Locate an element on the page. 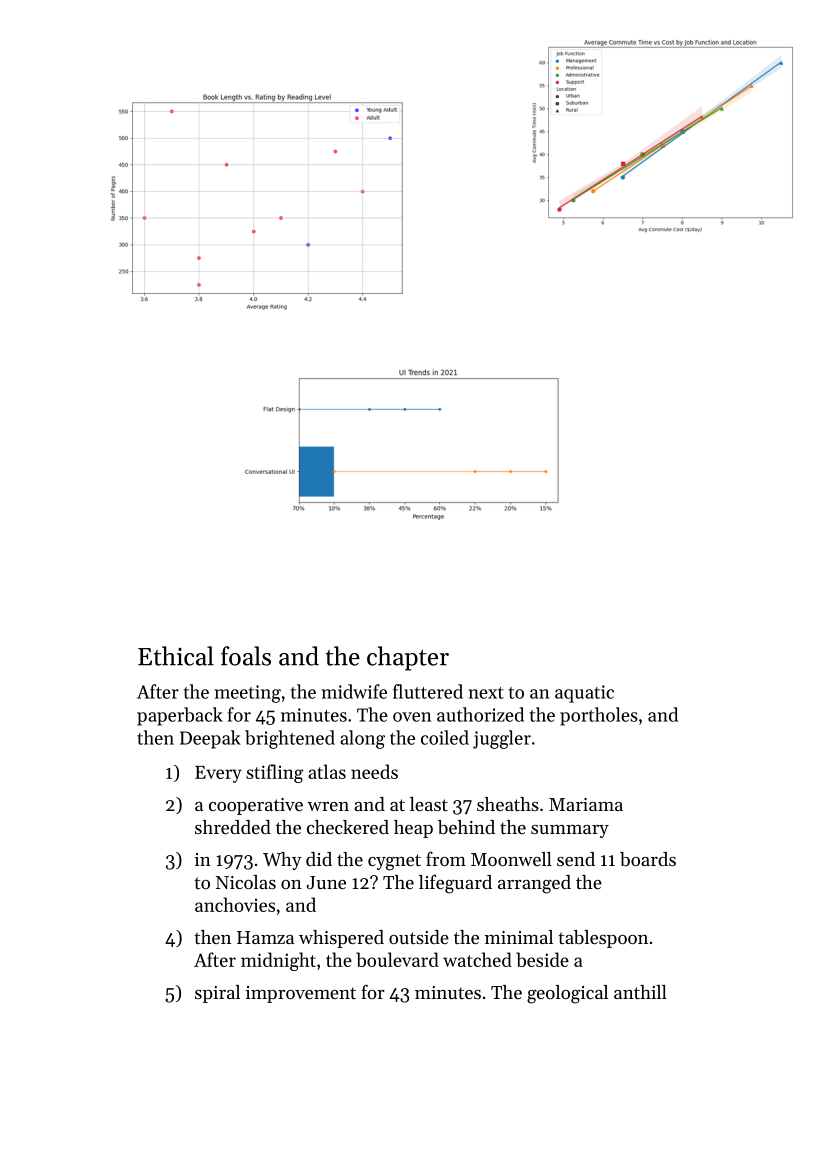  geological is located at coordinates (567, 994).
